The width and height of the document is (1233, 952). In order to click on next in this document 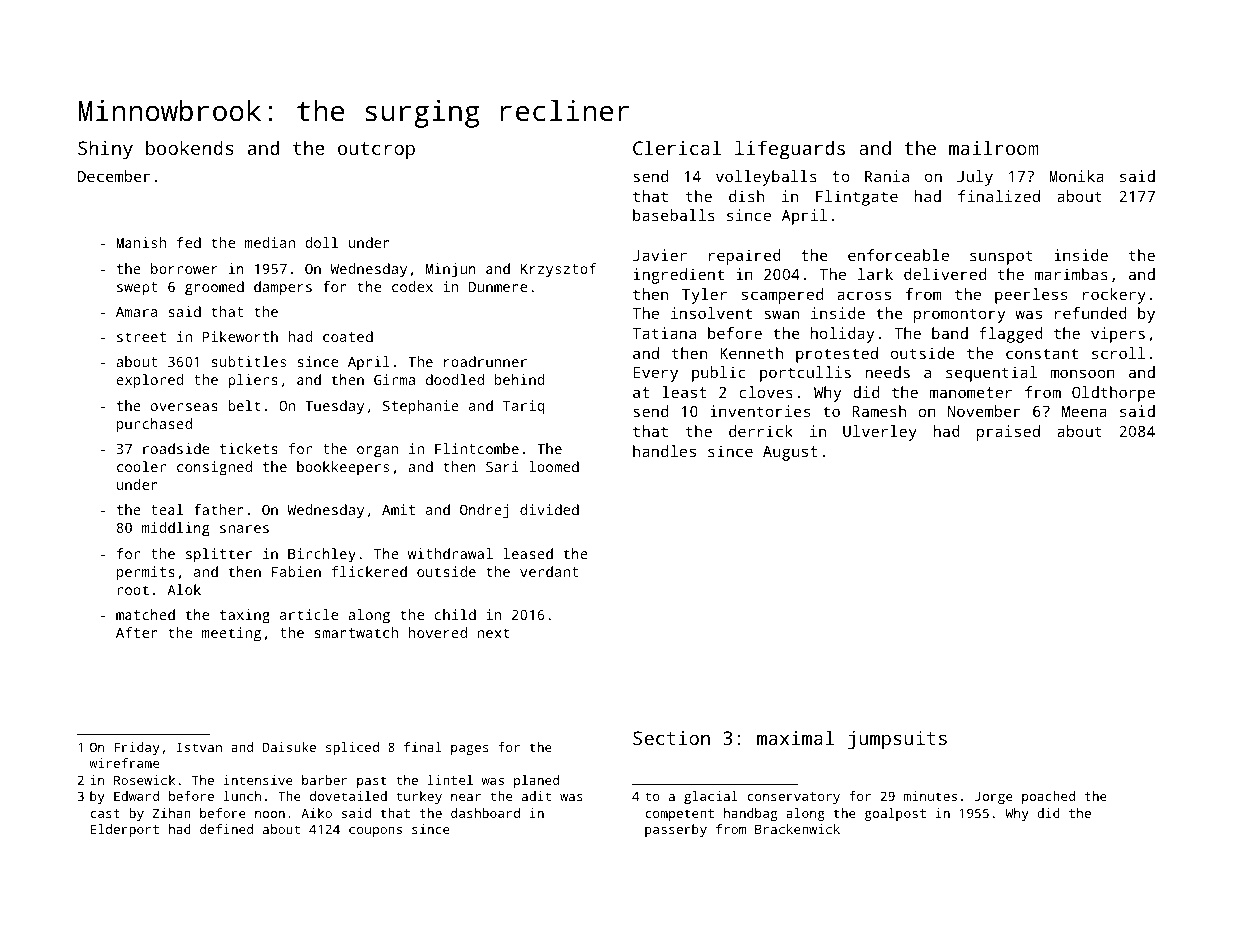, I will do `click(493, 633)`.
